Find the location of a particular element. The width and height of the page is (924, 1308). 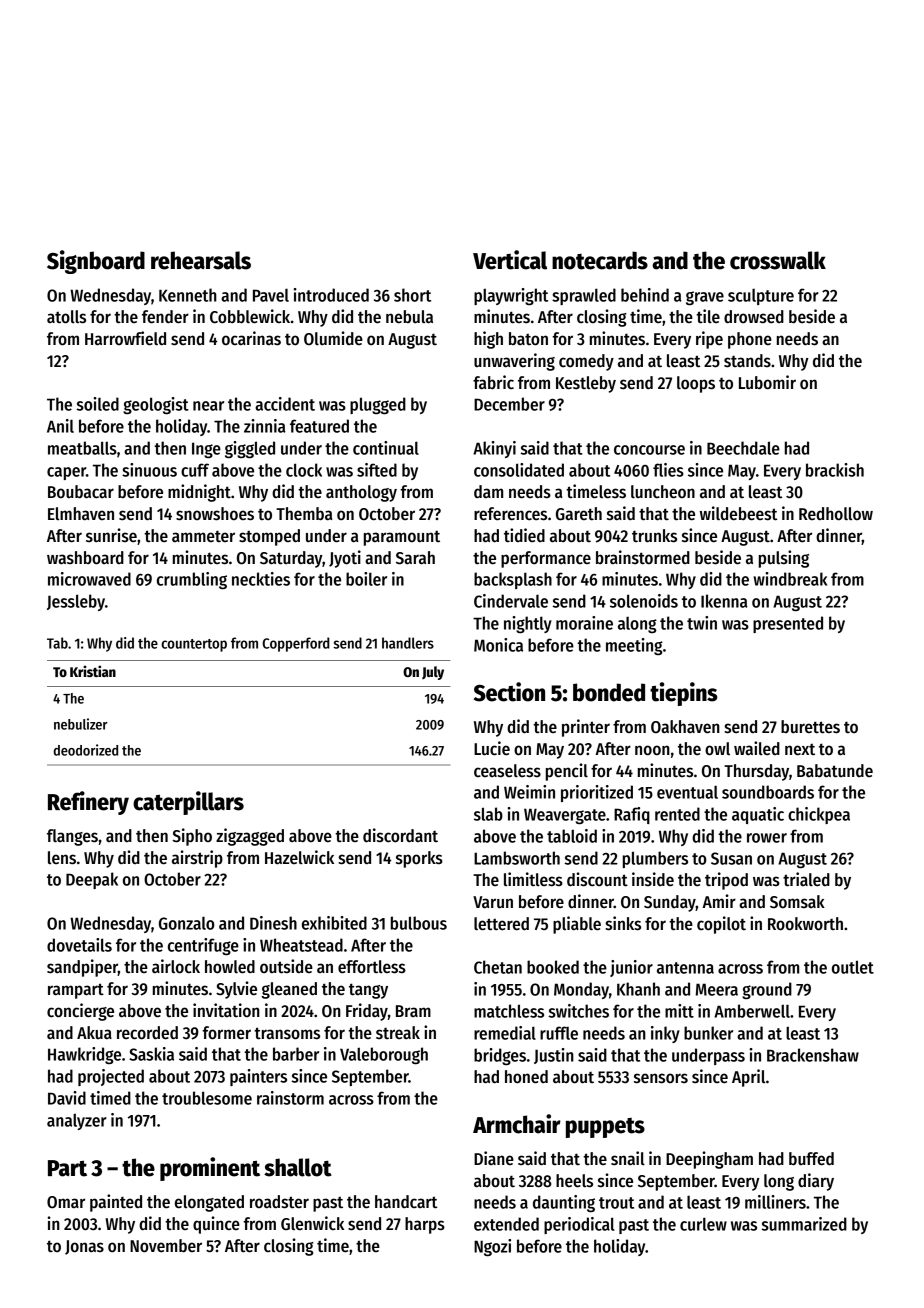

discordant is located at coordinates (400, 835).
